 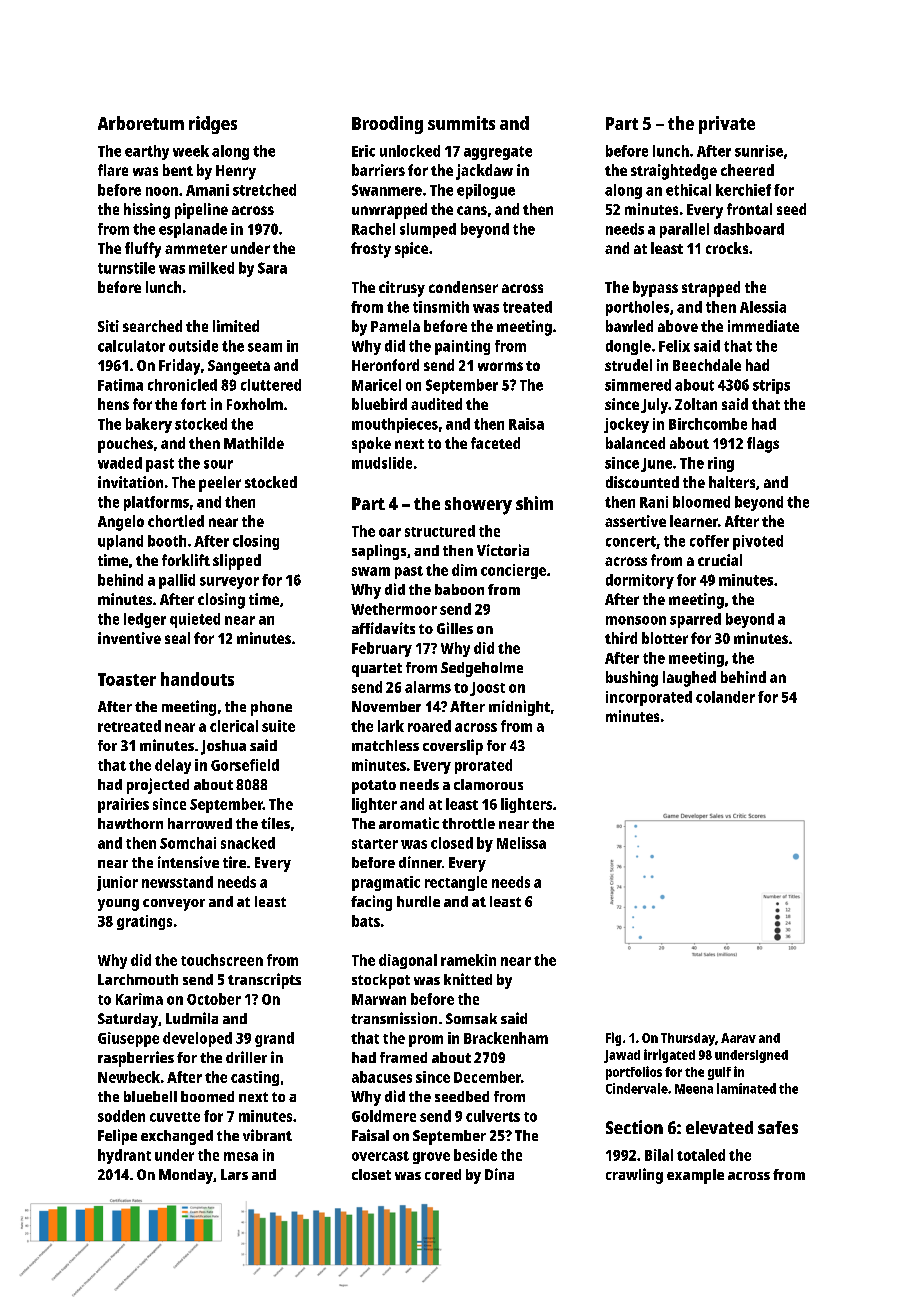 What do you see at coordinates (763, 307) in the document?
I see `Alessia` at bounding box center [763, 307].
